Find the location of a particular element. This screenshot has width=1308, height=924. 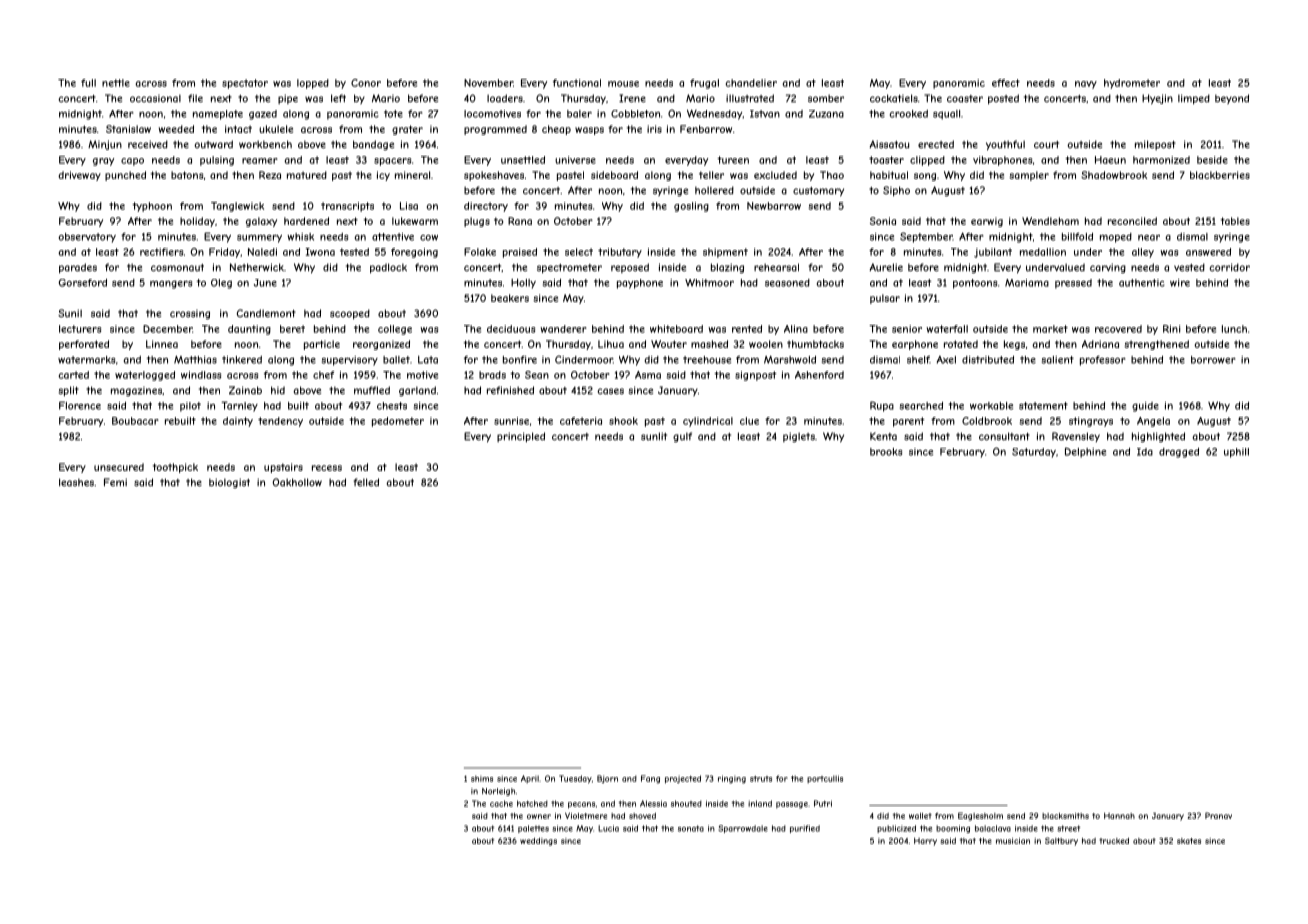

Gorseford is located at coordinates (83, 283).
